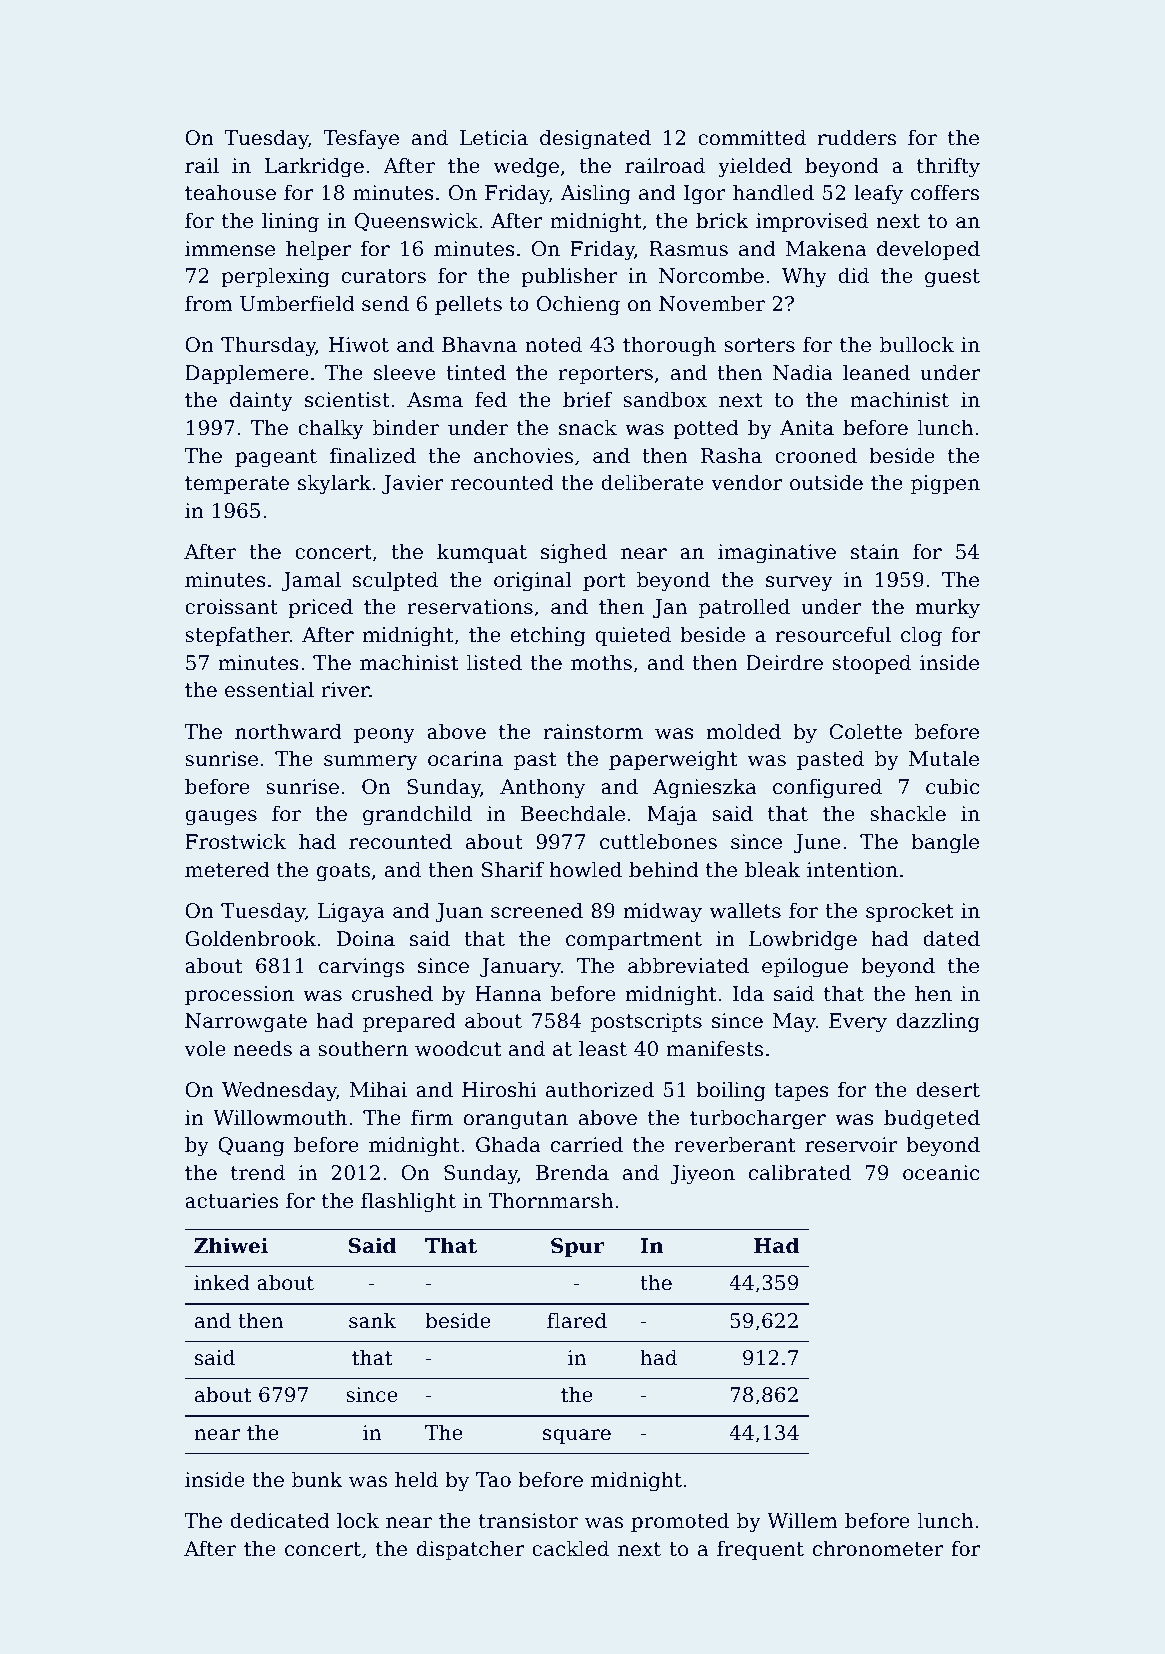  Describe the element at coordinates (945, 485) in the page. I see `pigpen` at that location.
